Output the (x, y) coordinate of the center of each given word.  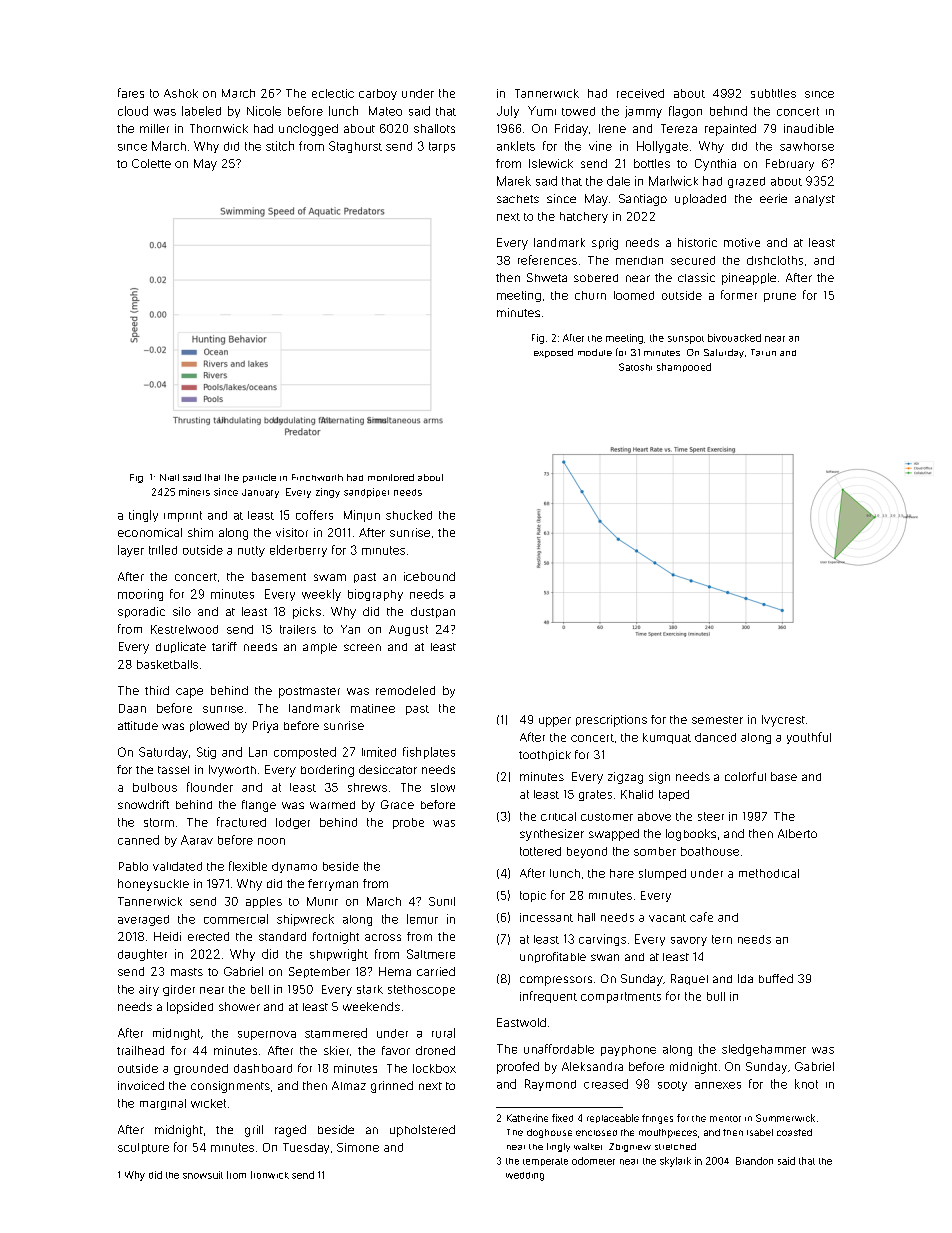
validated (177, 866)
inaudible (809, 128)
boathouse (710, 851)
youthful (809, 738)
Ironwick (270, 1175)
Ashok (181, 93)
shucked (409, 515)
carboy (378, 94)
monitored (391, 477)
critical (558, 816)
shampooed (684, 367)
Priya (265, 727)
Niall (169, 477)
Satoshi (635, 367)
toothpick (545, 755)
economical (150, 532)
